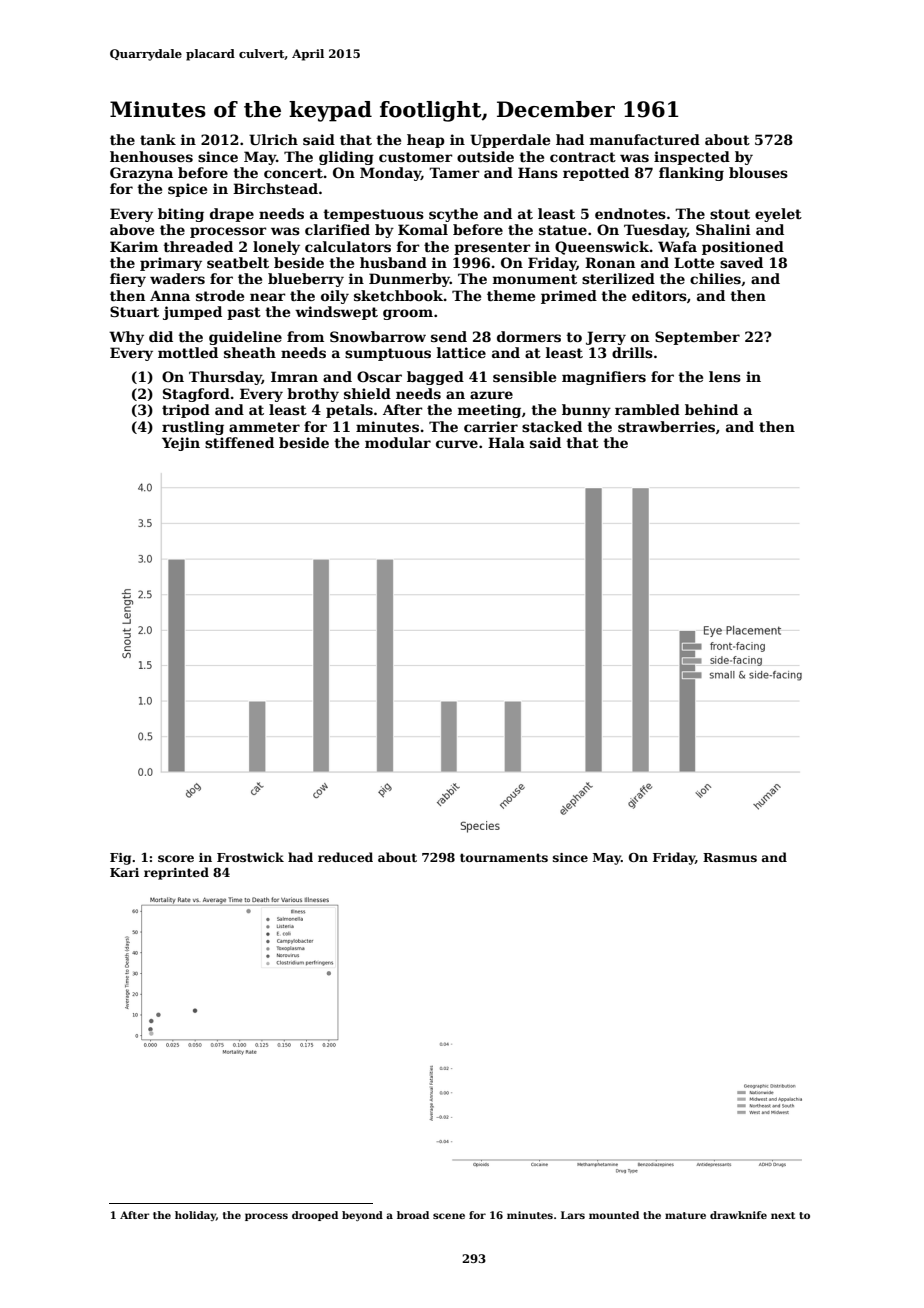 The width and height of the image is (924, 1308). I want to click on reduced, so click(345, 857).
